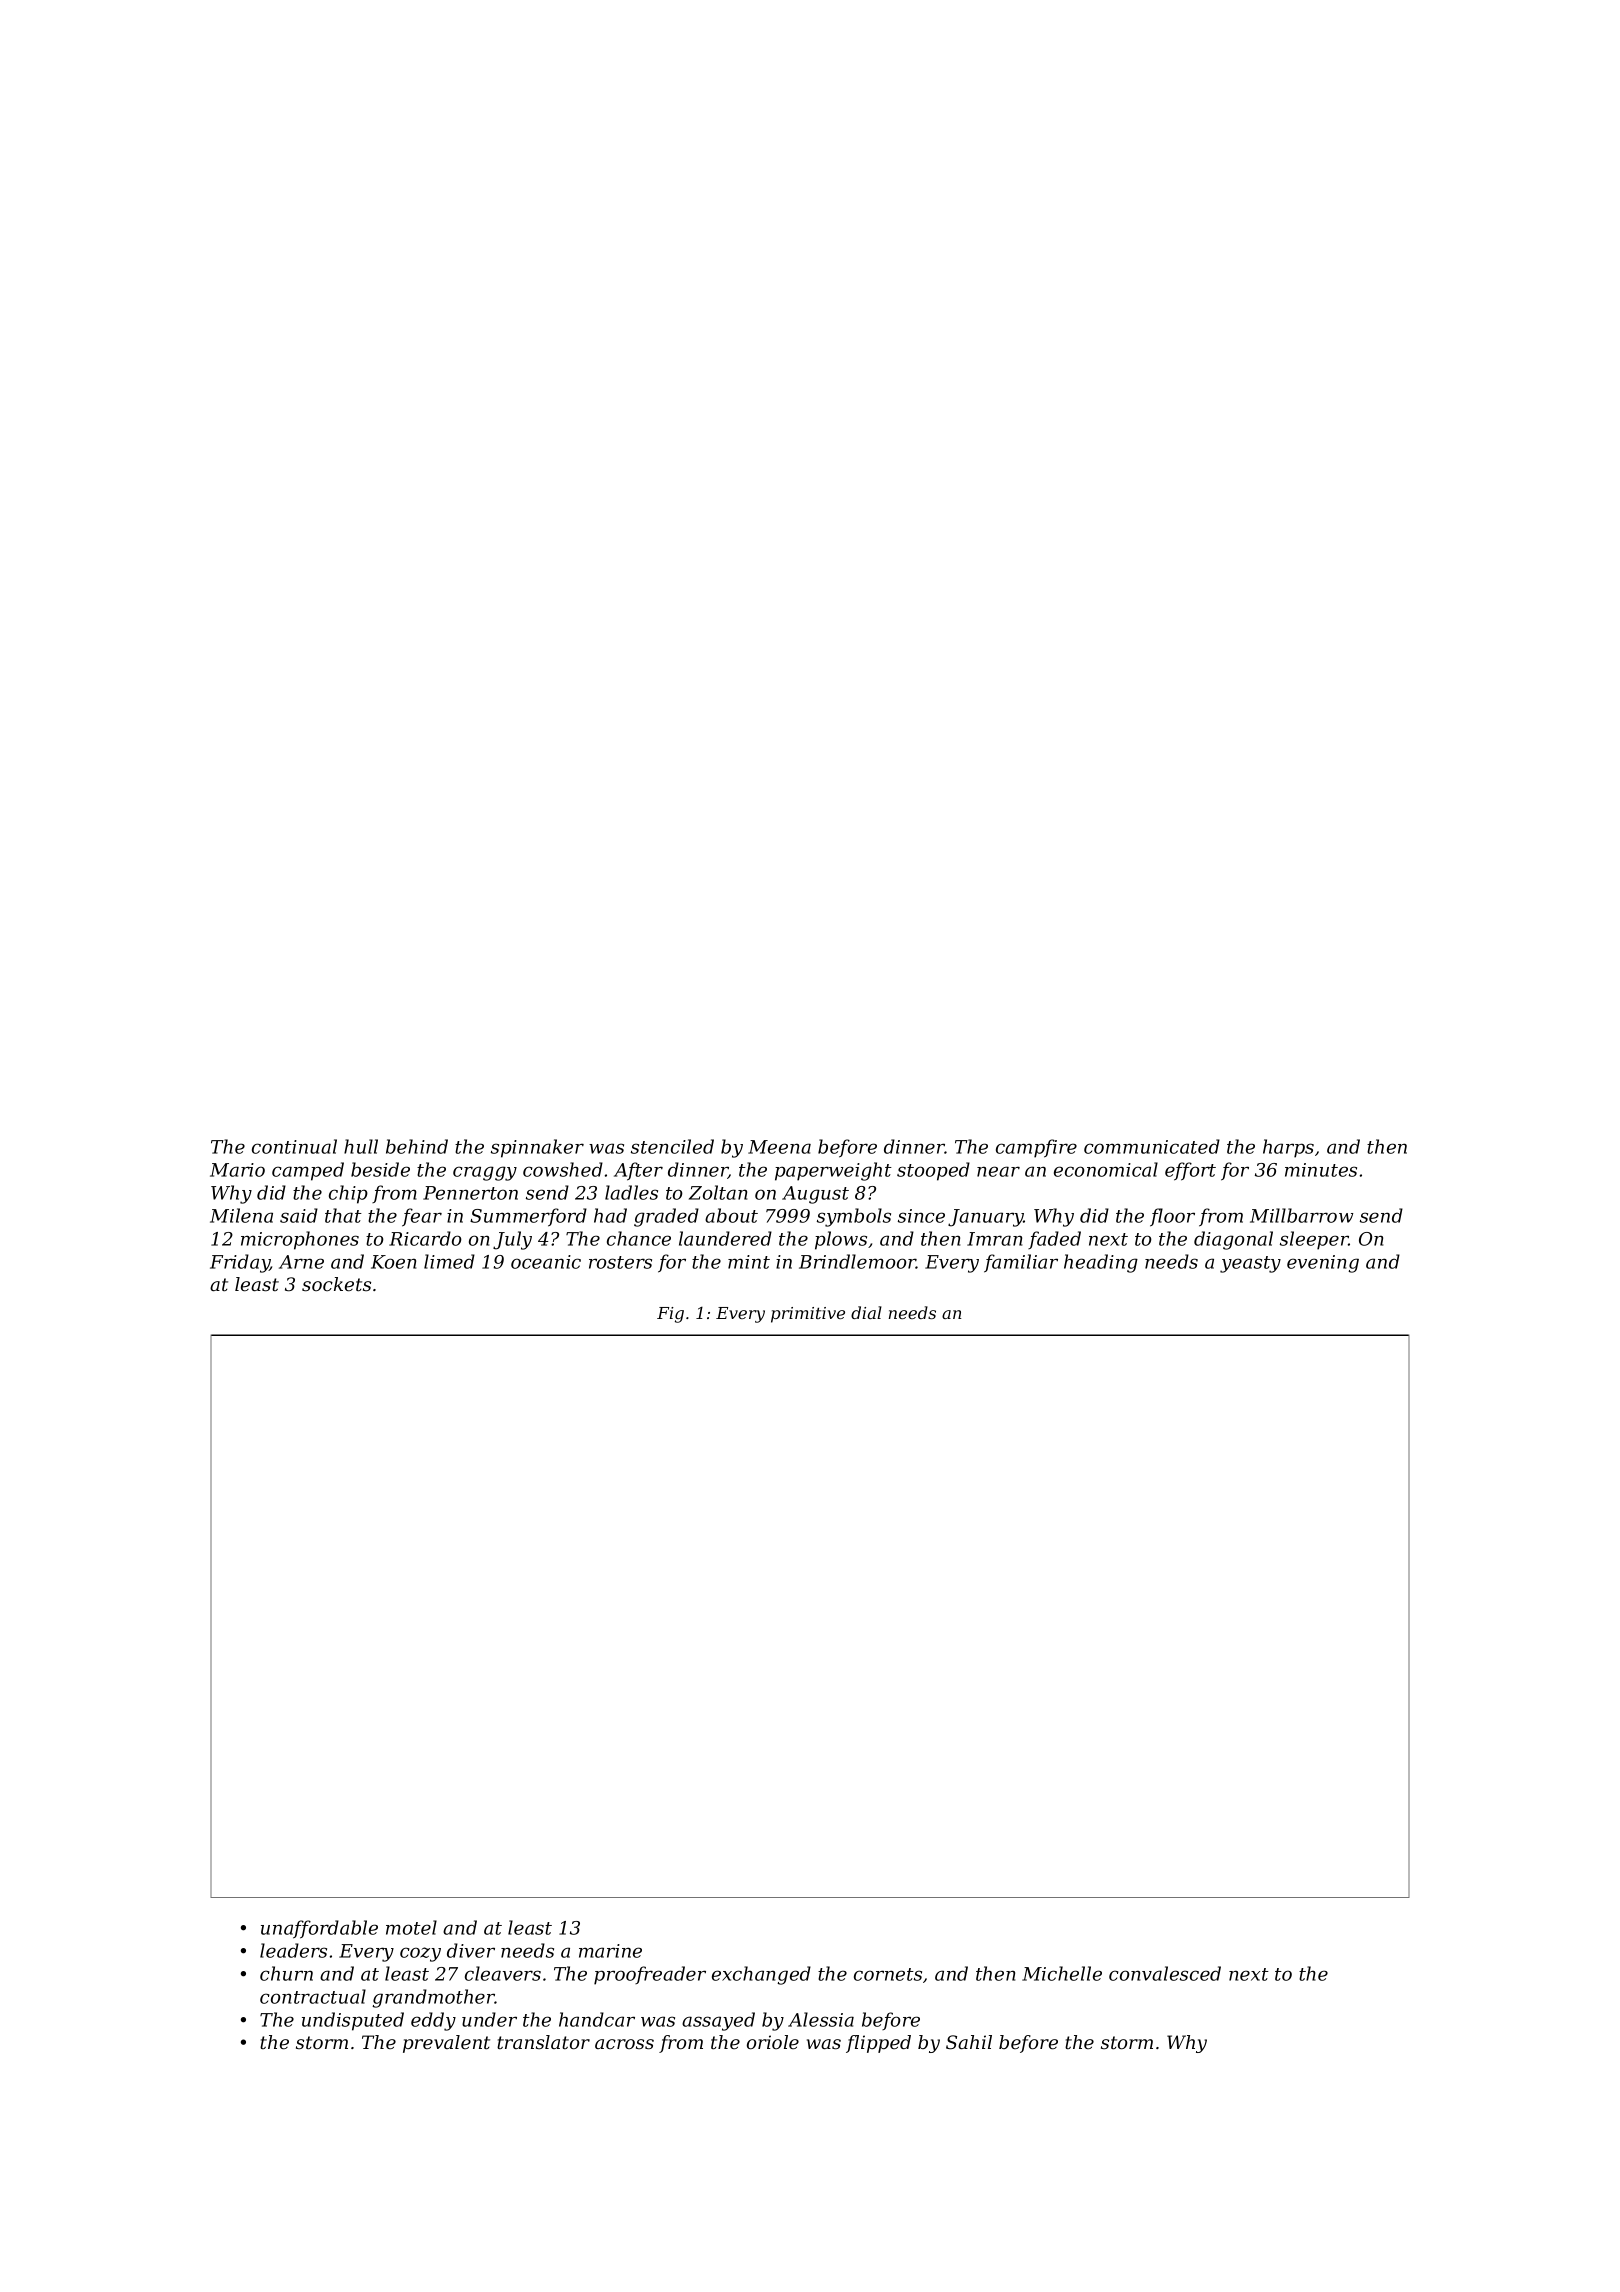 The height and width of the screenshot is (2292, 1620). What do you see at coordinates (670, 1315) in the screenshot?
I see `Fig` at bounding box center [670, 1315].
